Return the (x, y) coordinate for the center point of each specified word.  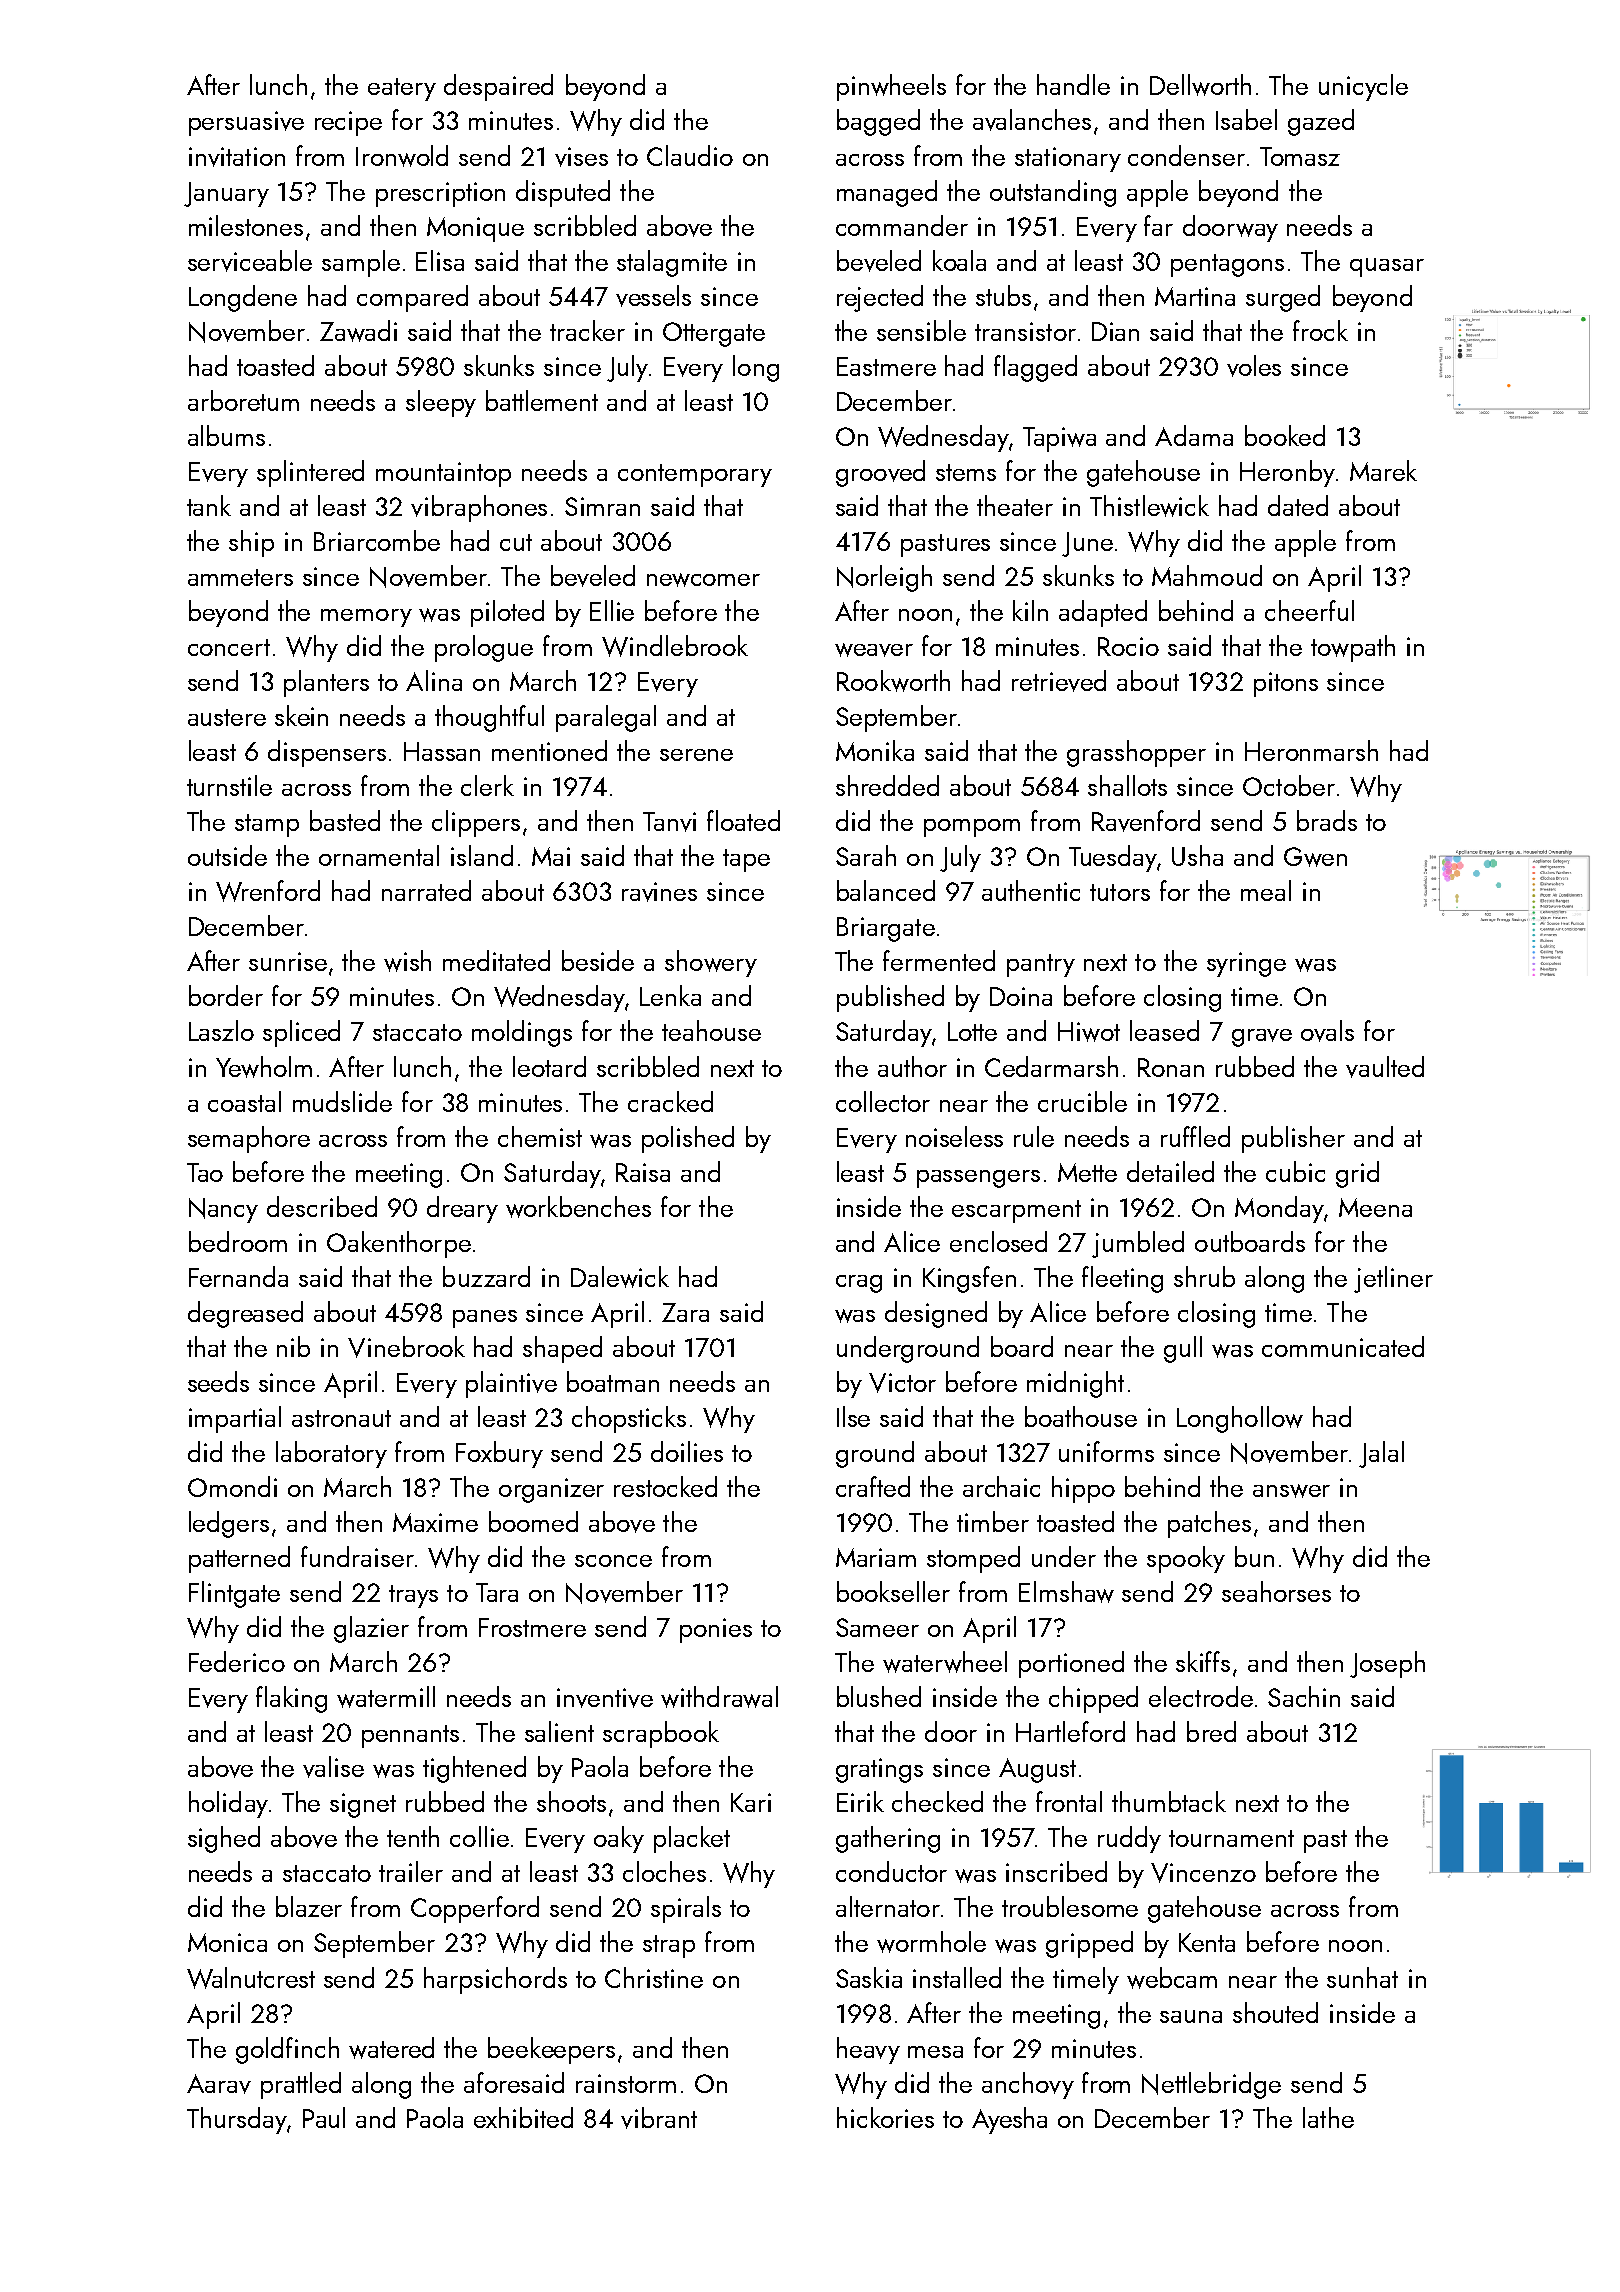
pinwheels (891, 87)
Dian (1115, 331)
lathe (1328, 2117)
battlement (542, 400)
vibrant (659, 2118)
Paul (324, 2117)
